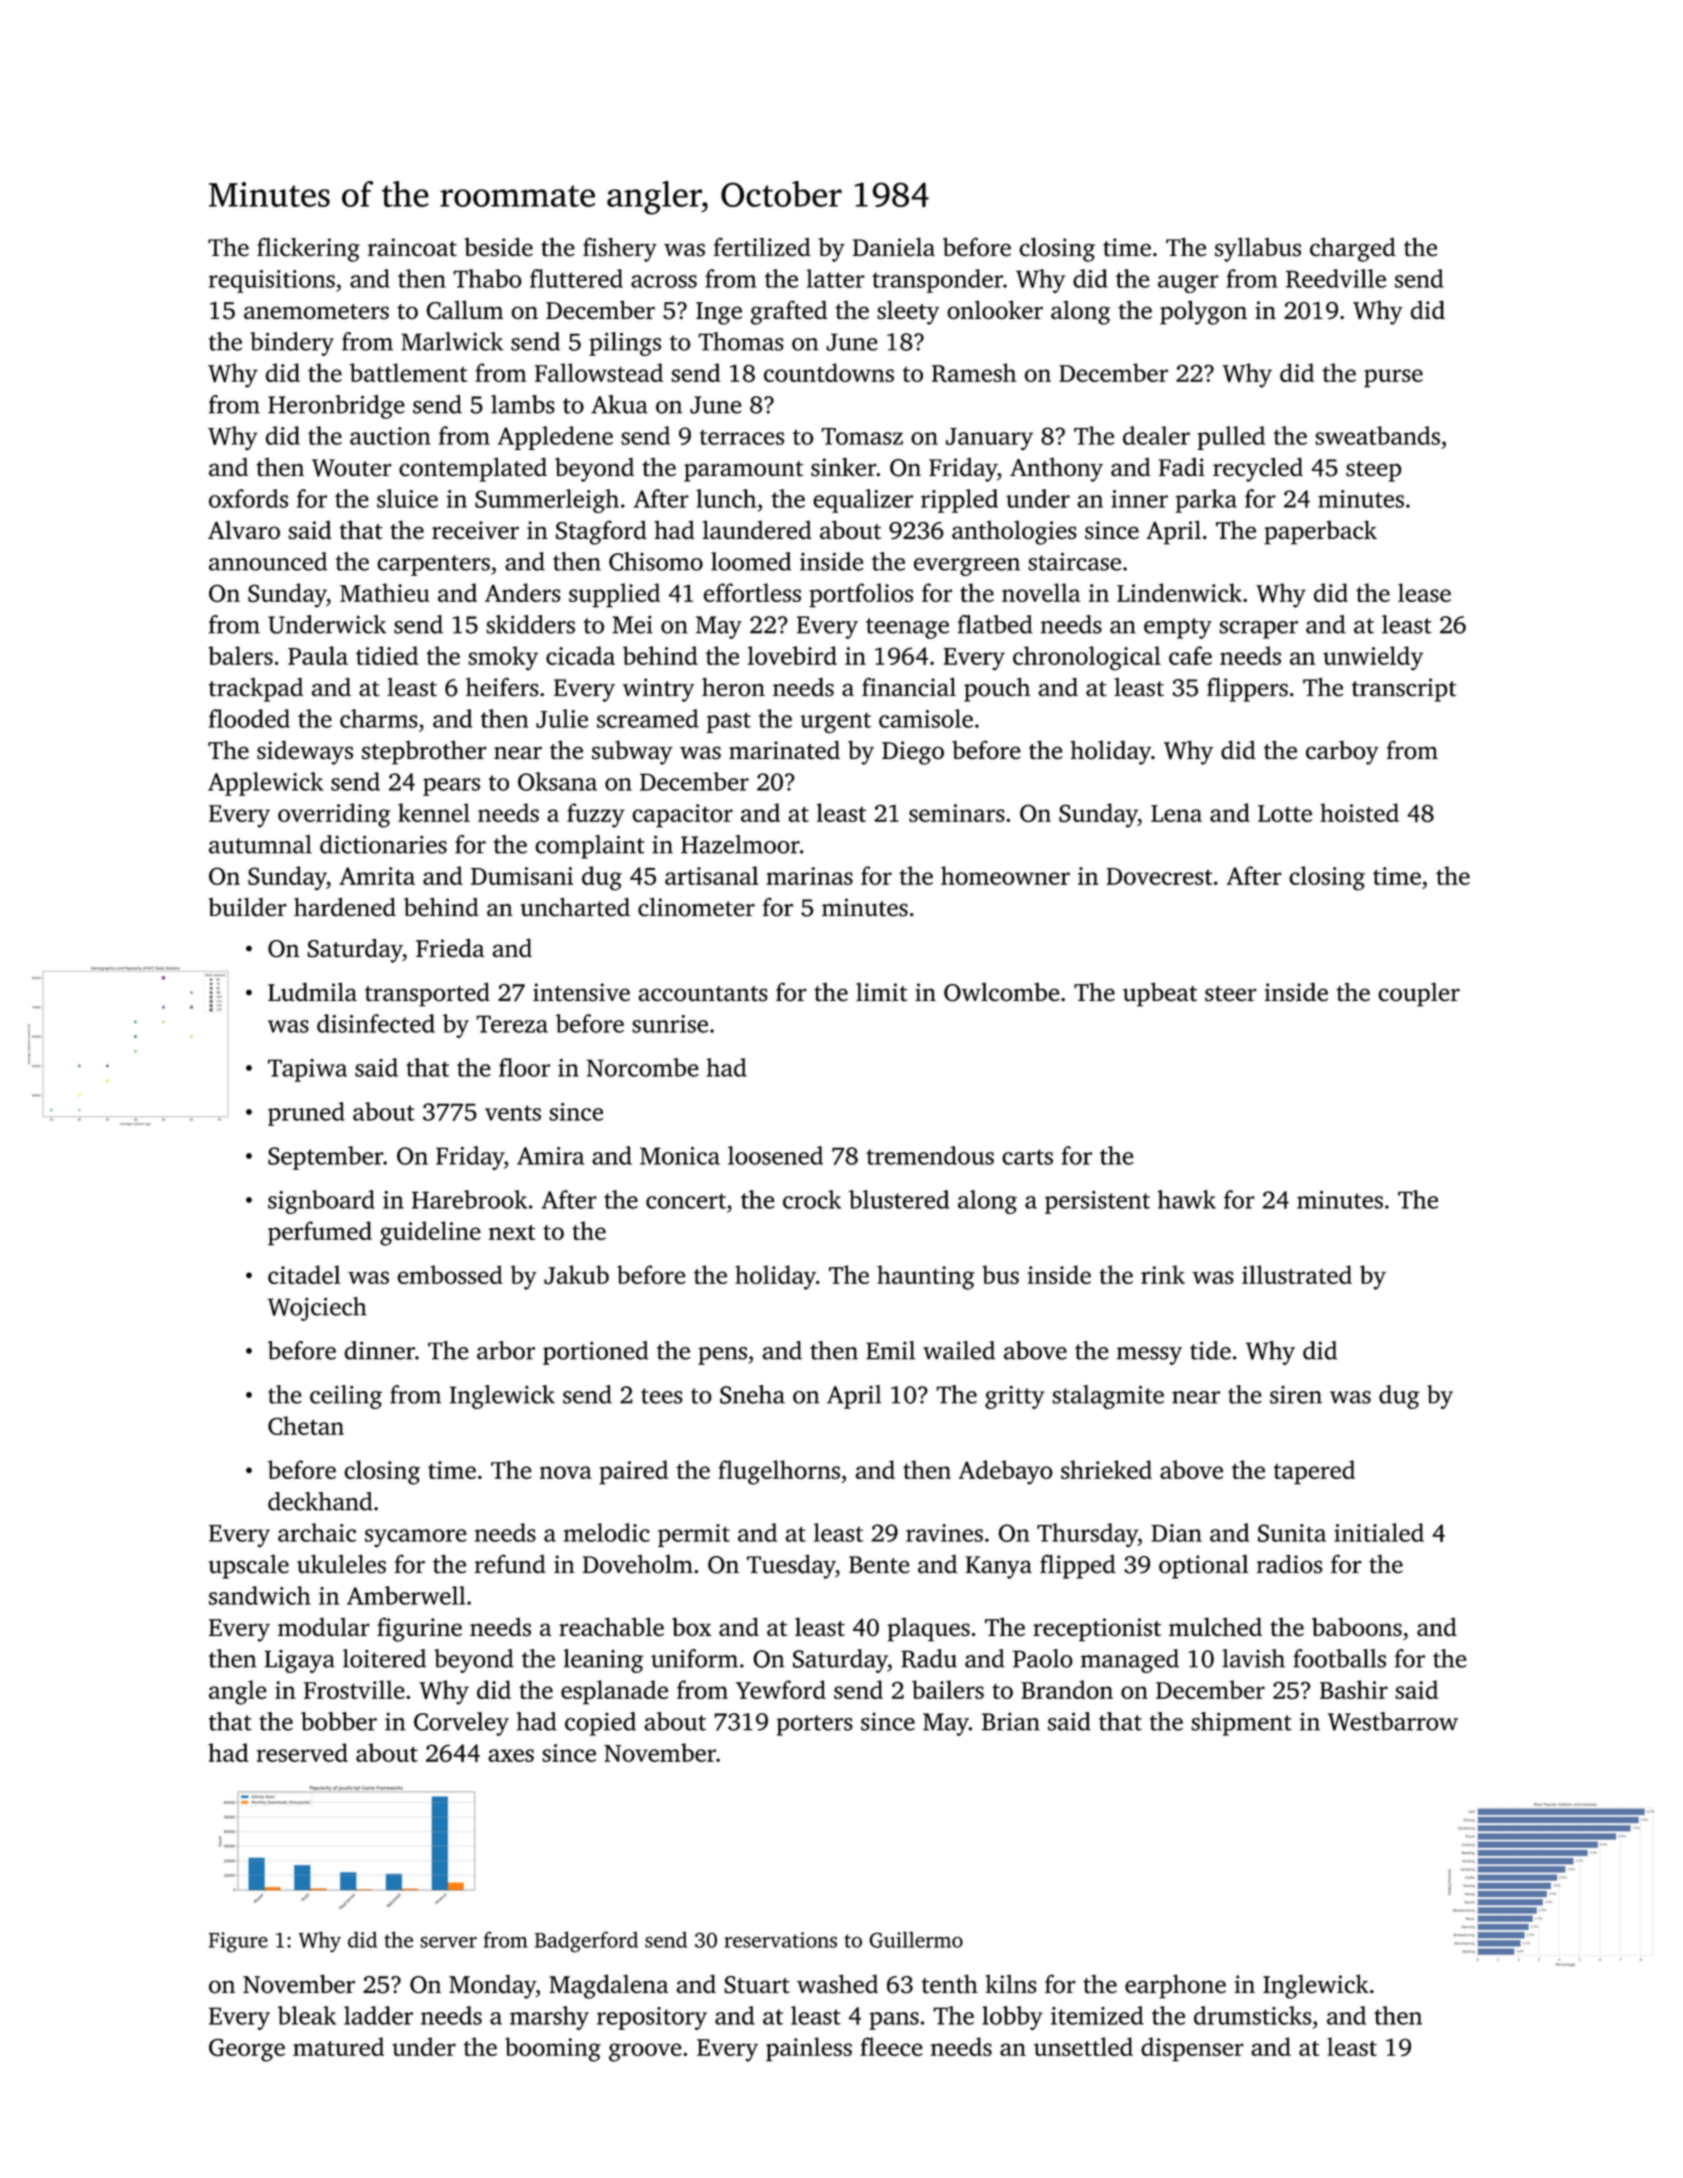 The width and height of the document is (1683, 2178). Describe the element at coordinates (862, 436) in the document. I see `Tomasz` at that location.
